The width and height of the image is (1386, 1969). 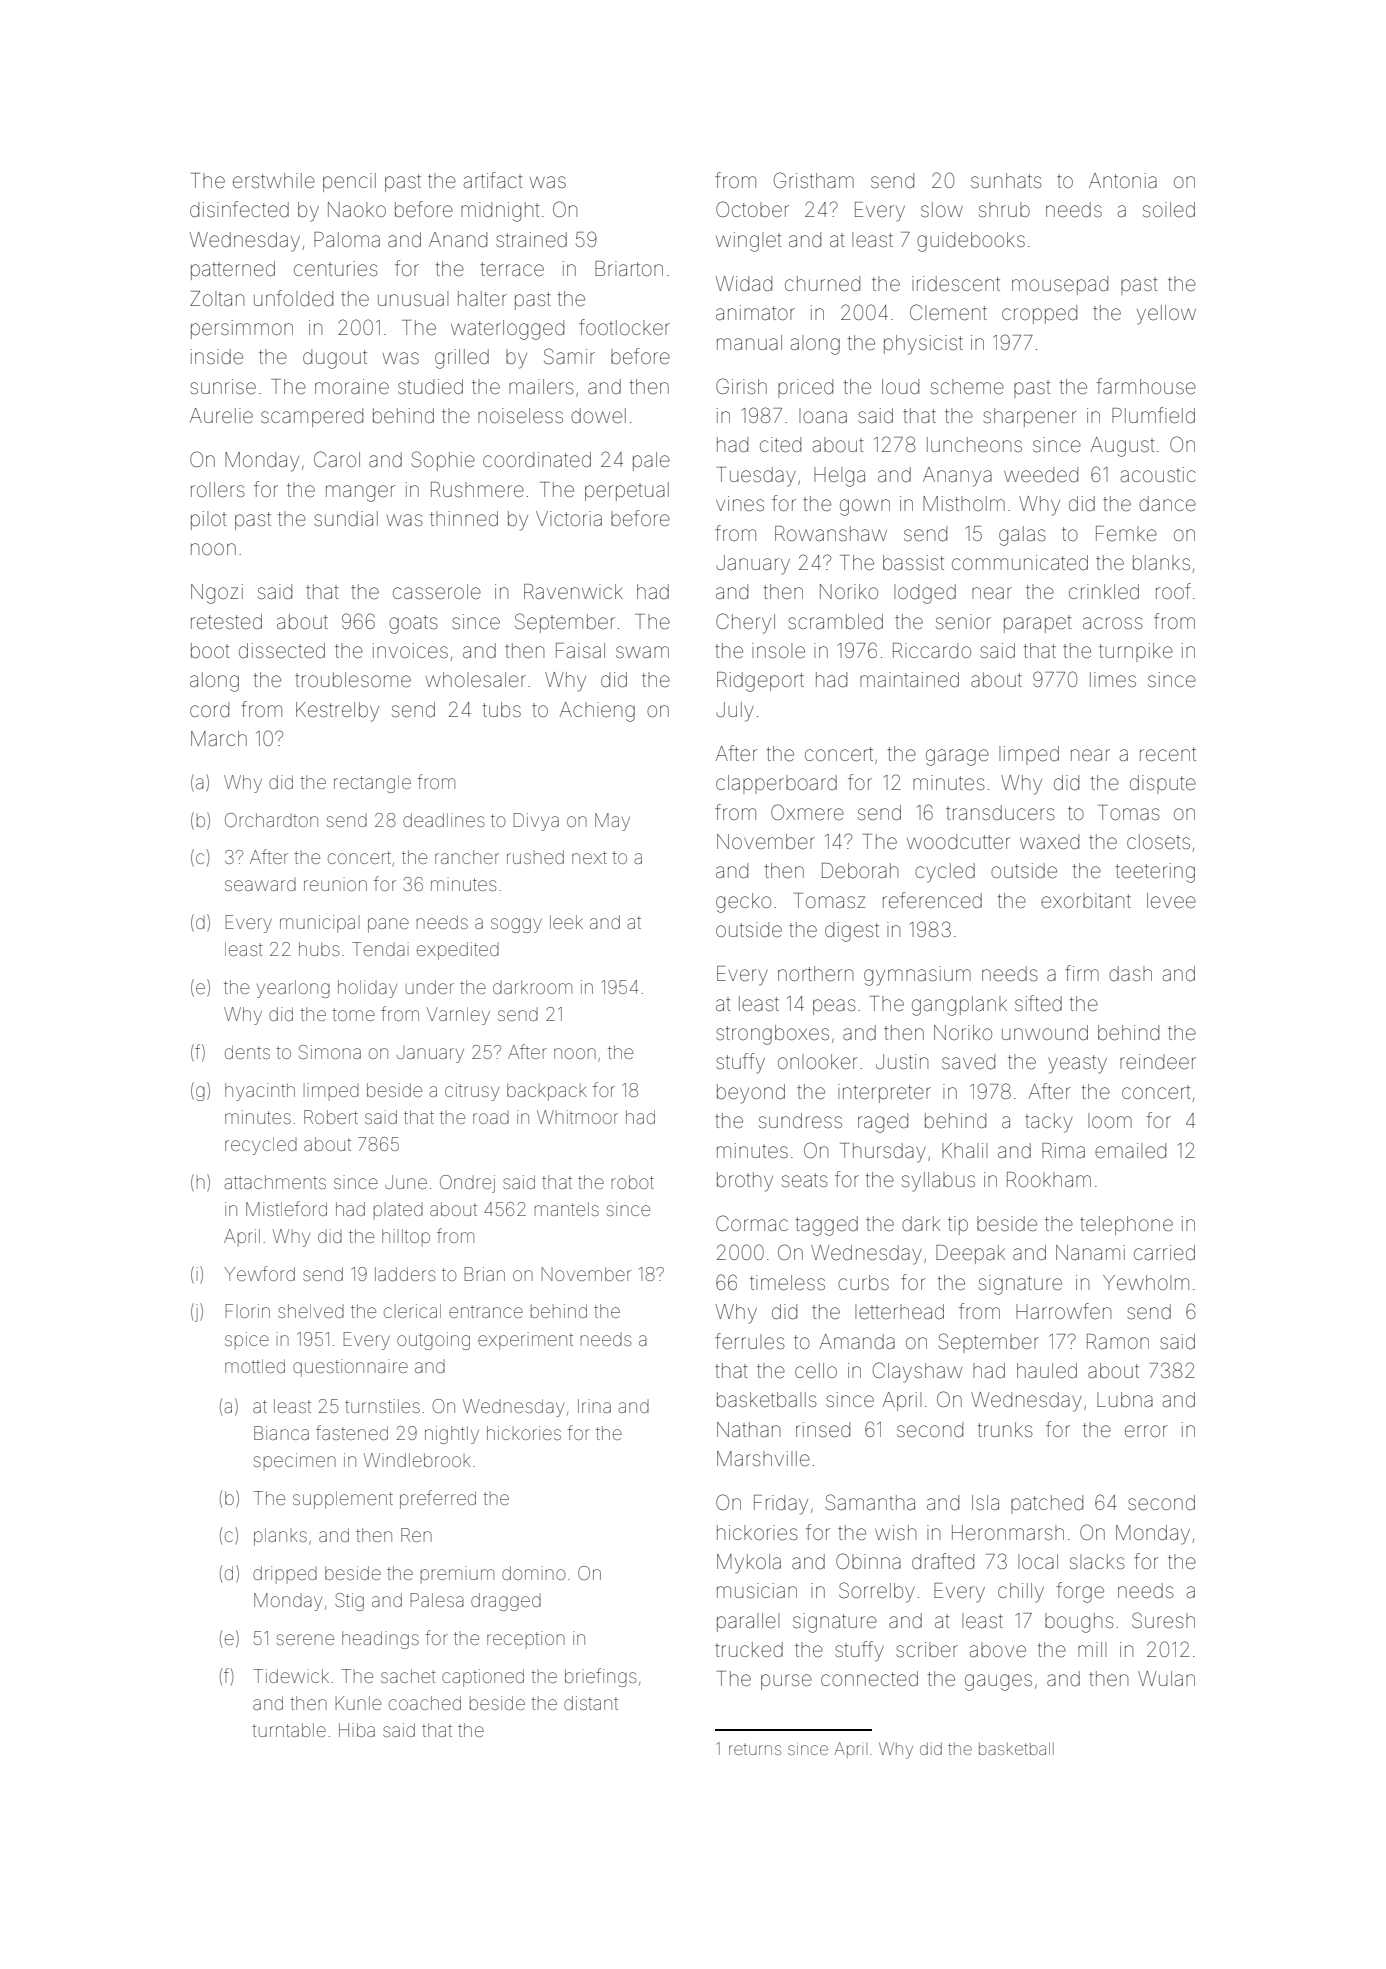 I want to click on citrusy, so click(x=472, y=1092).
